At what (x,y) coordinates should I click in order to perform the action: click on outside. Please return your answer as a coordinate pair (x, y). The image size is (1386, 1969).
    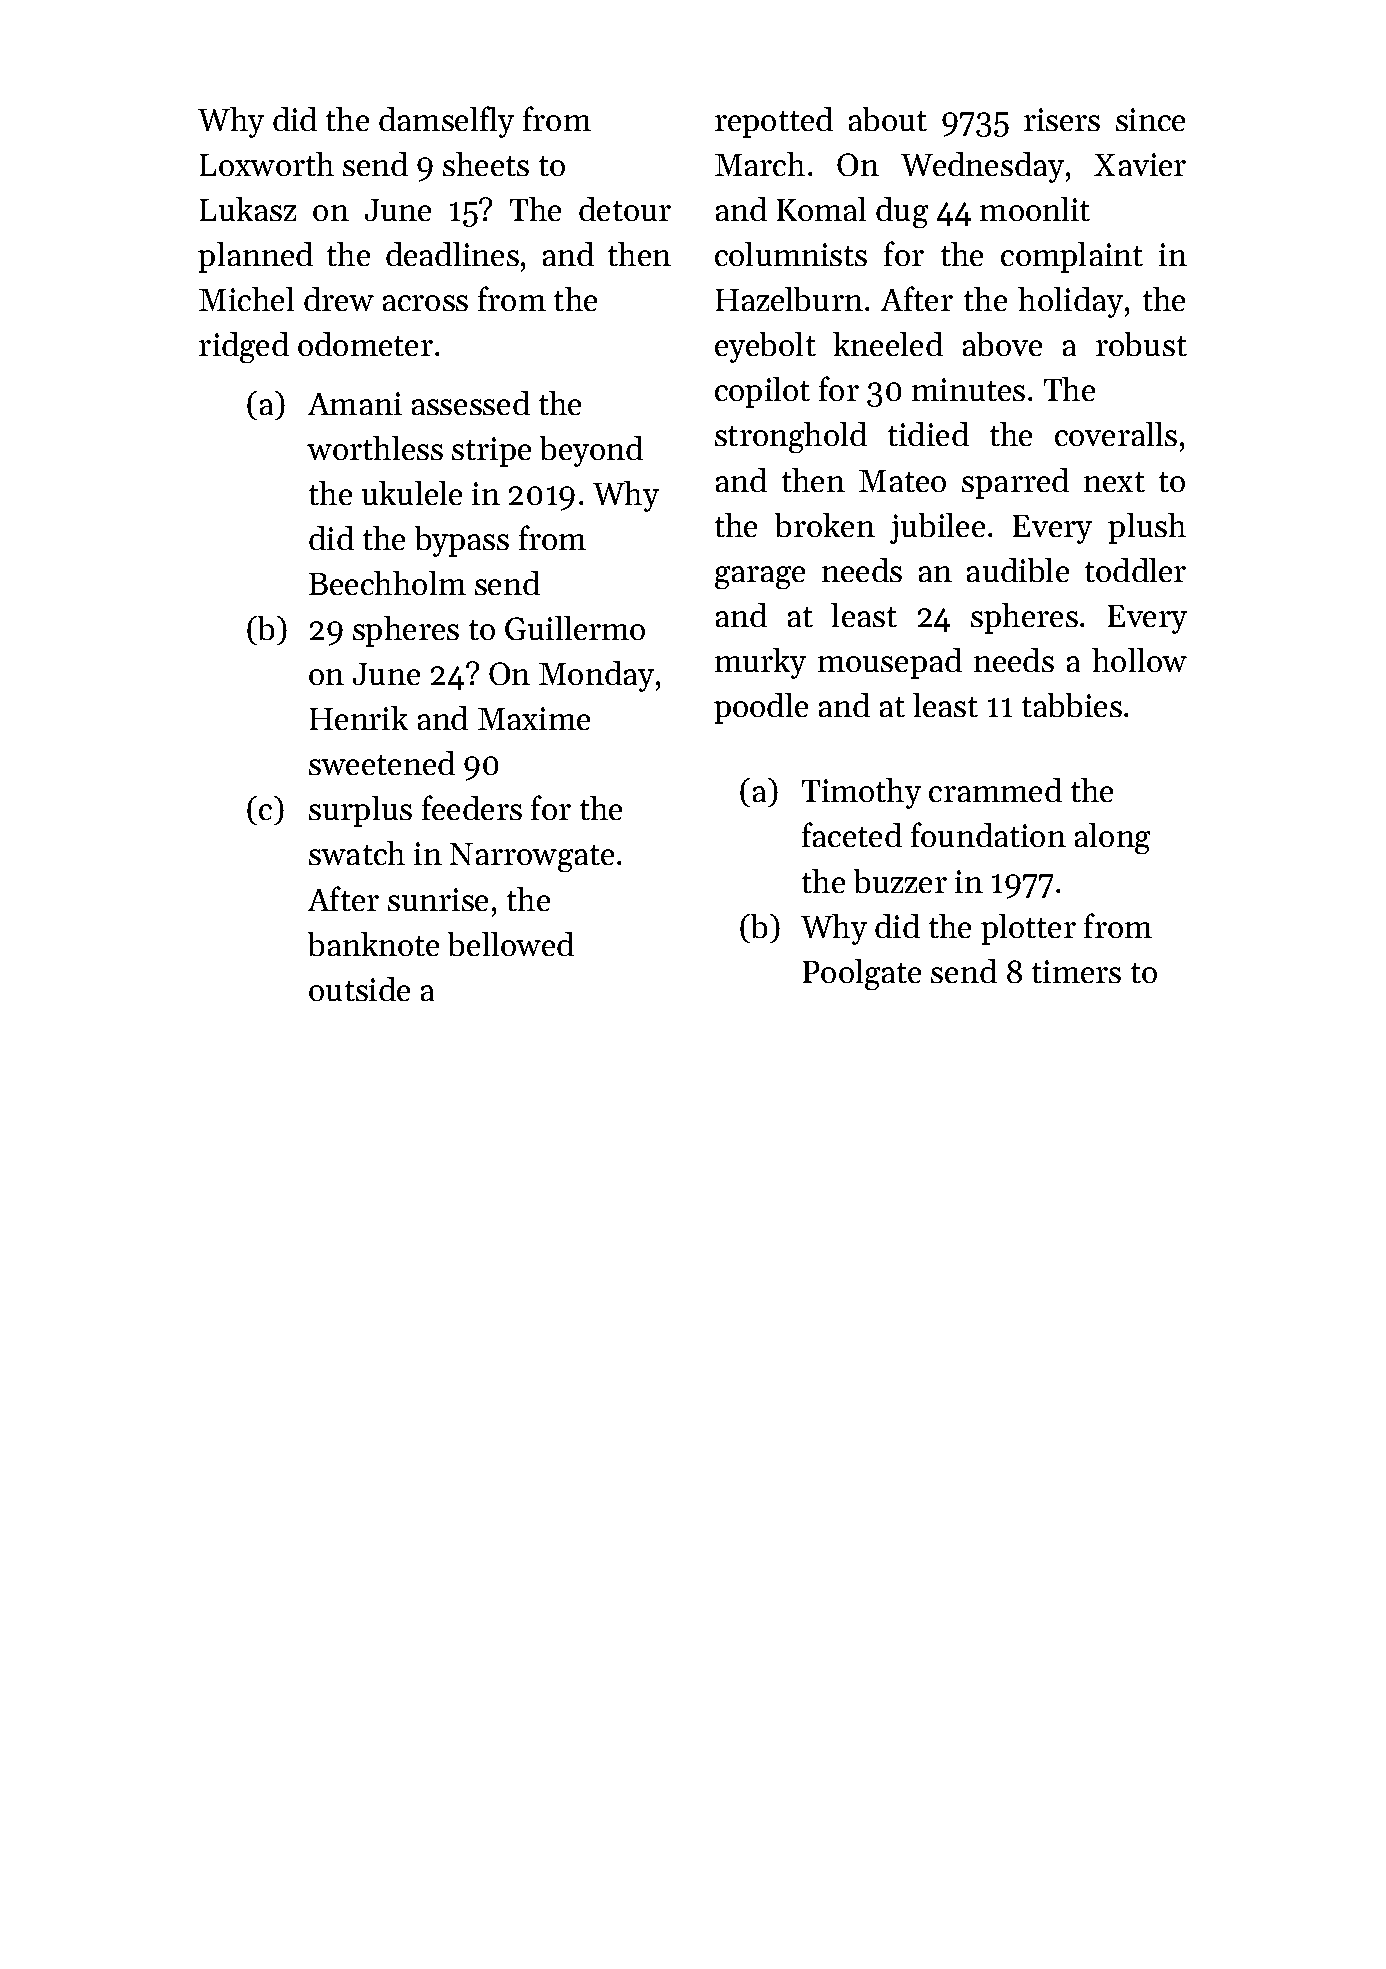
    Looking at the image, I should click on (359, 989).
